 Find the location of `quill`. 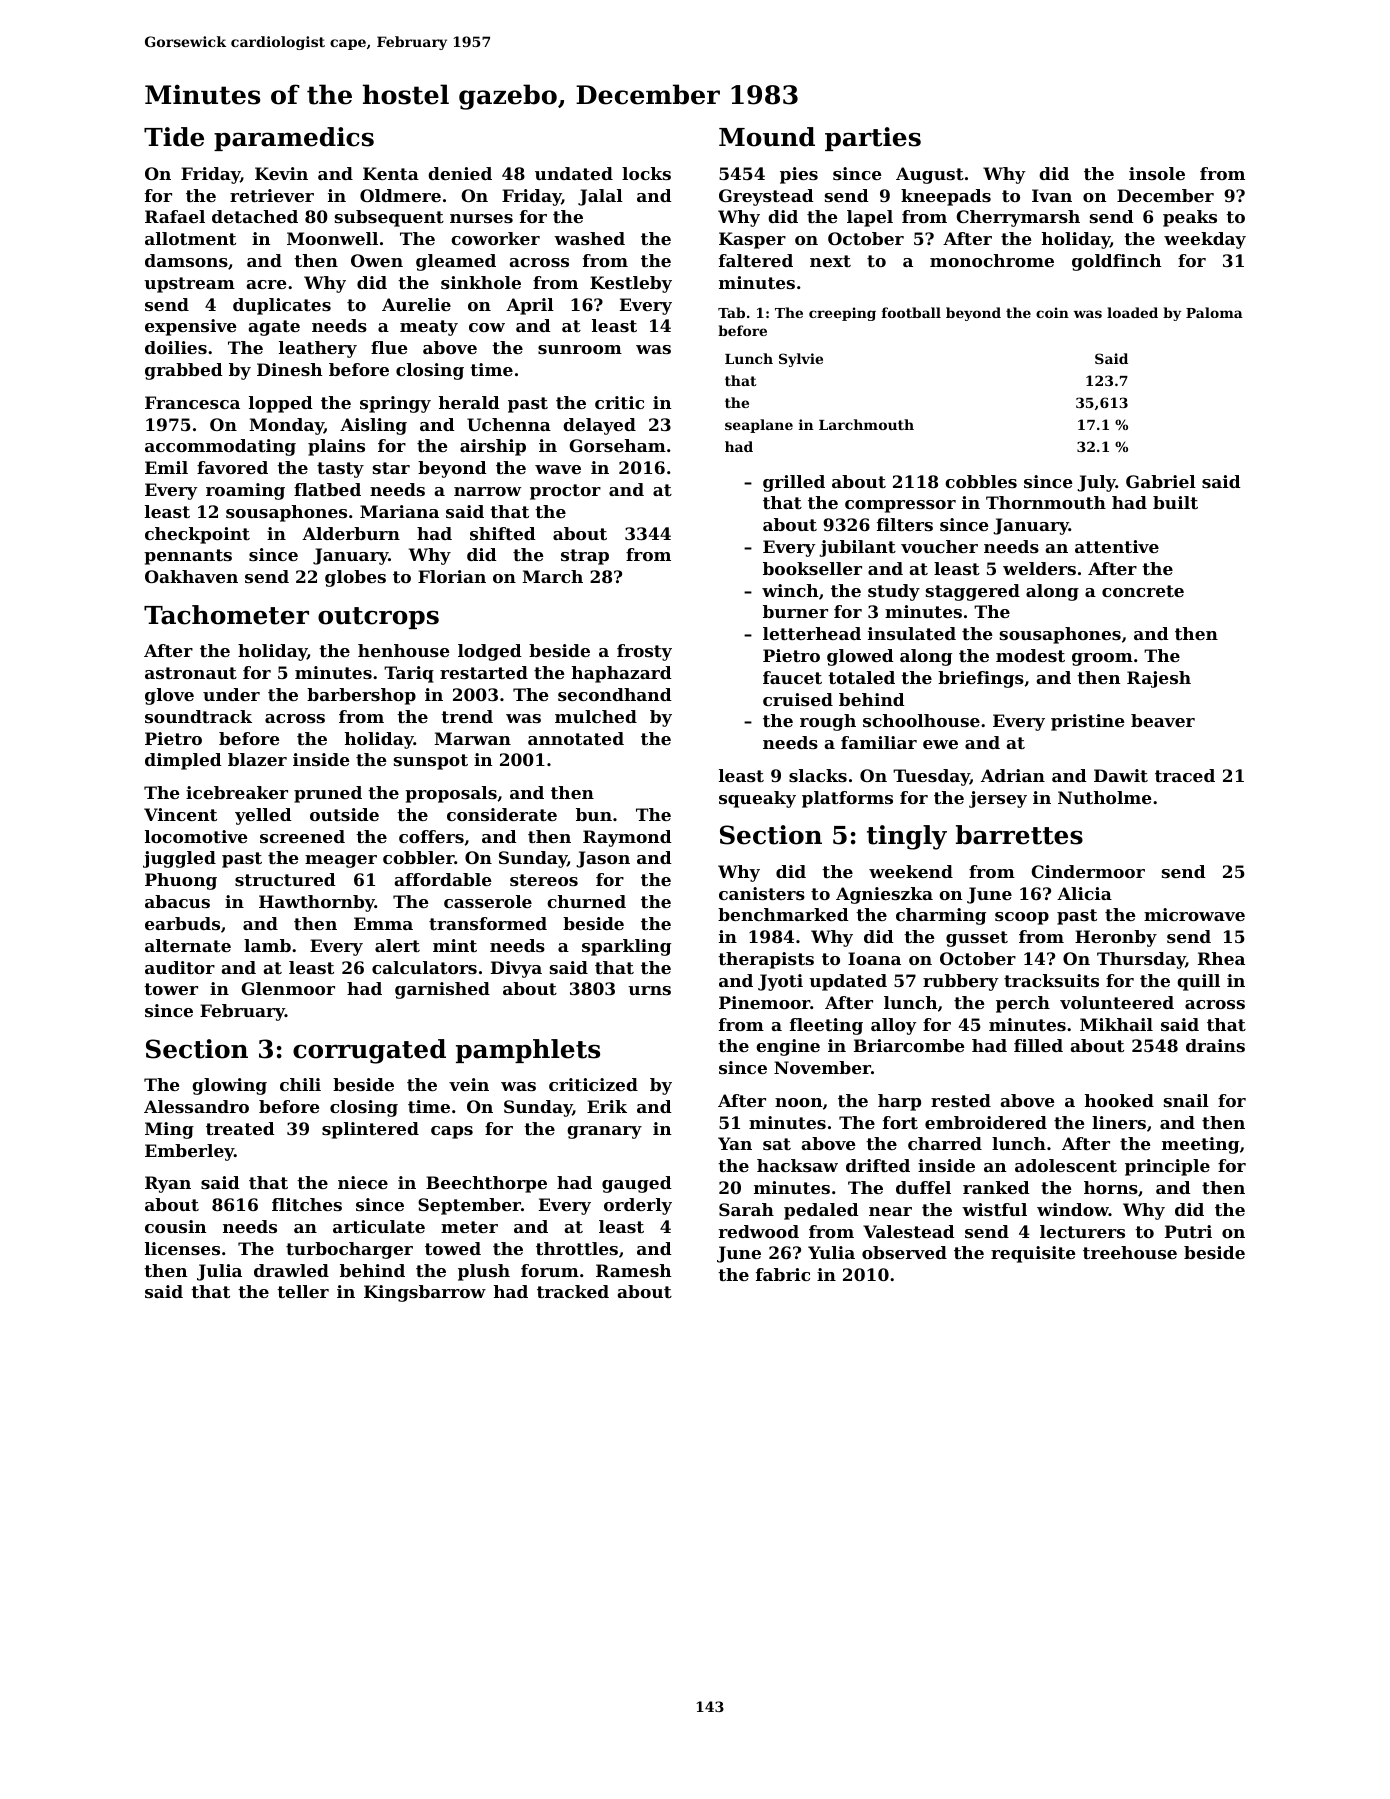

quill is located at coordinates (1198, 982).
